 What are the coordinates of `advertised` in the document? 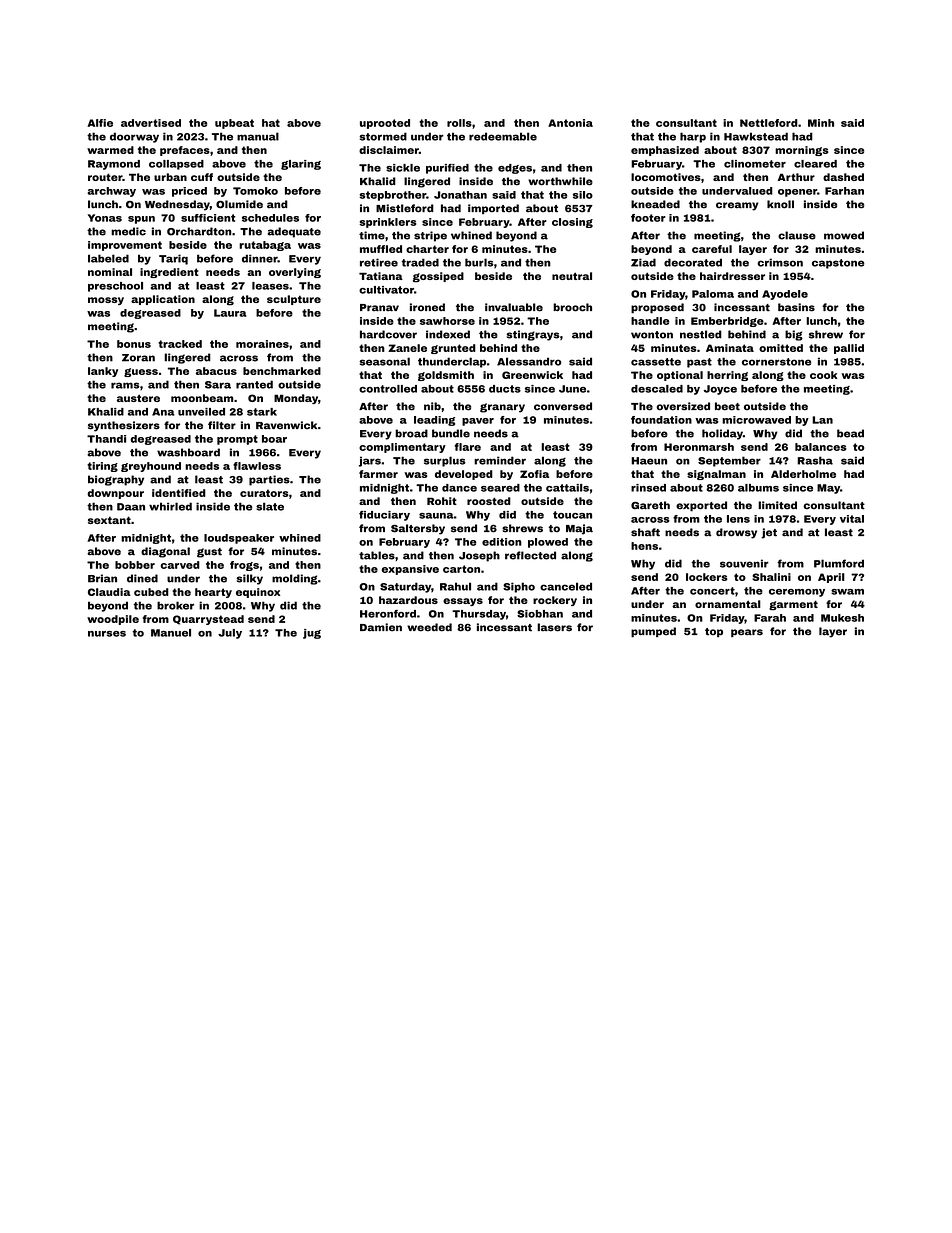 It's located at (151, 123).
